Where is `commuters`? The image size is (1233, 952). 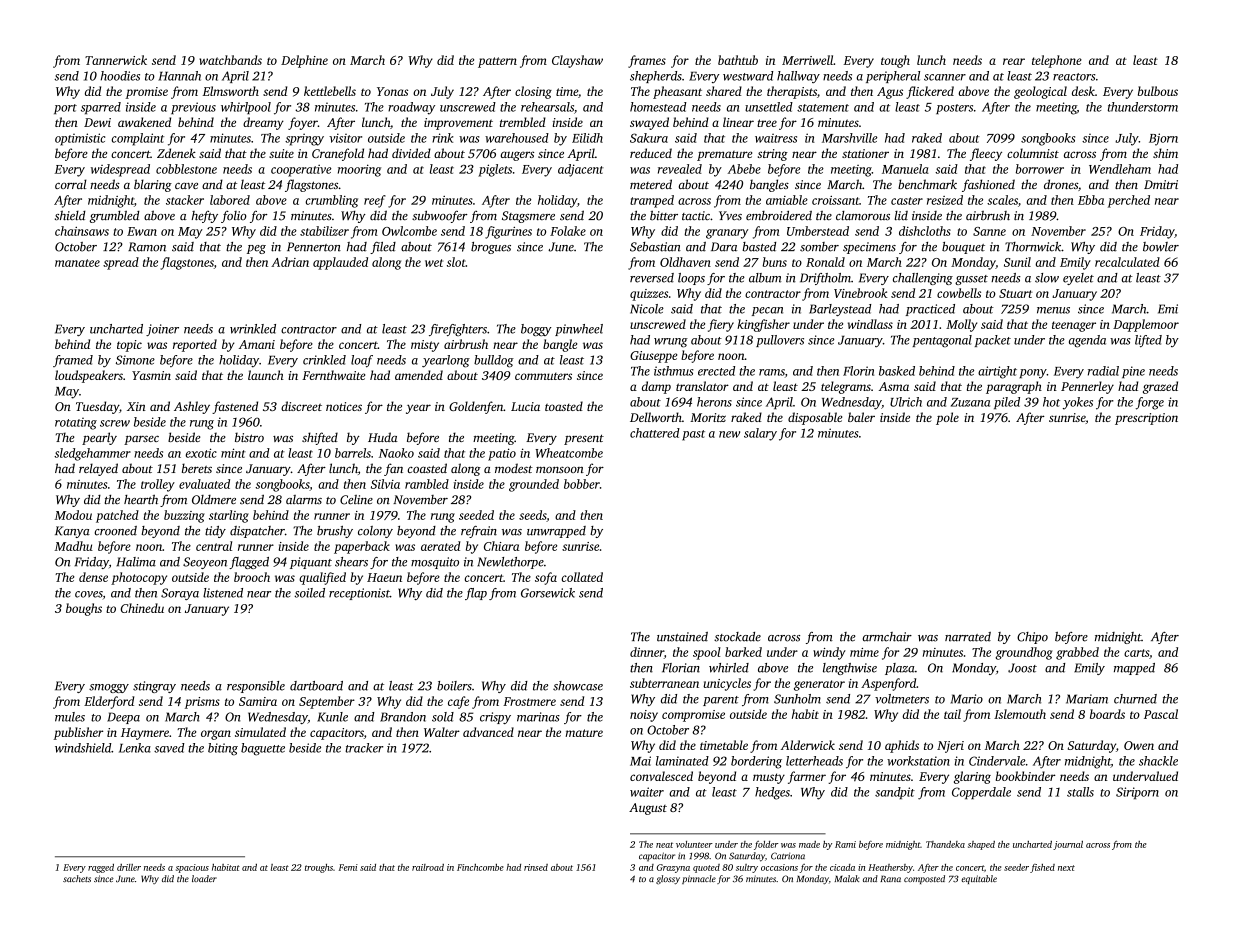
commuters is located at coordinates (543, 376).
